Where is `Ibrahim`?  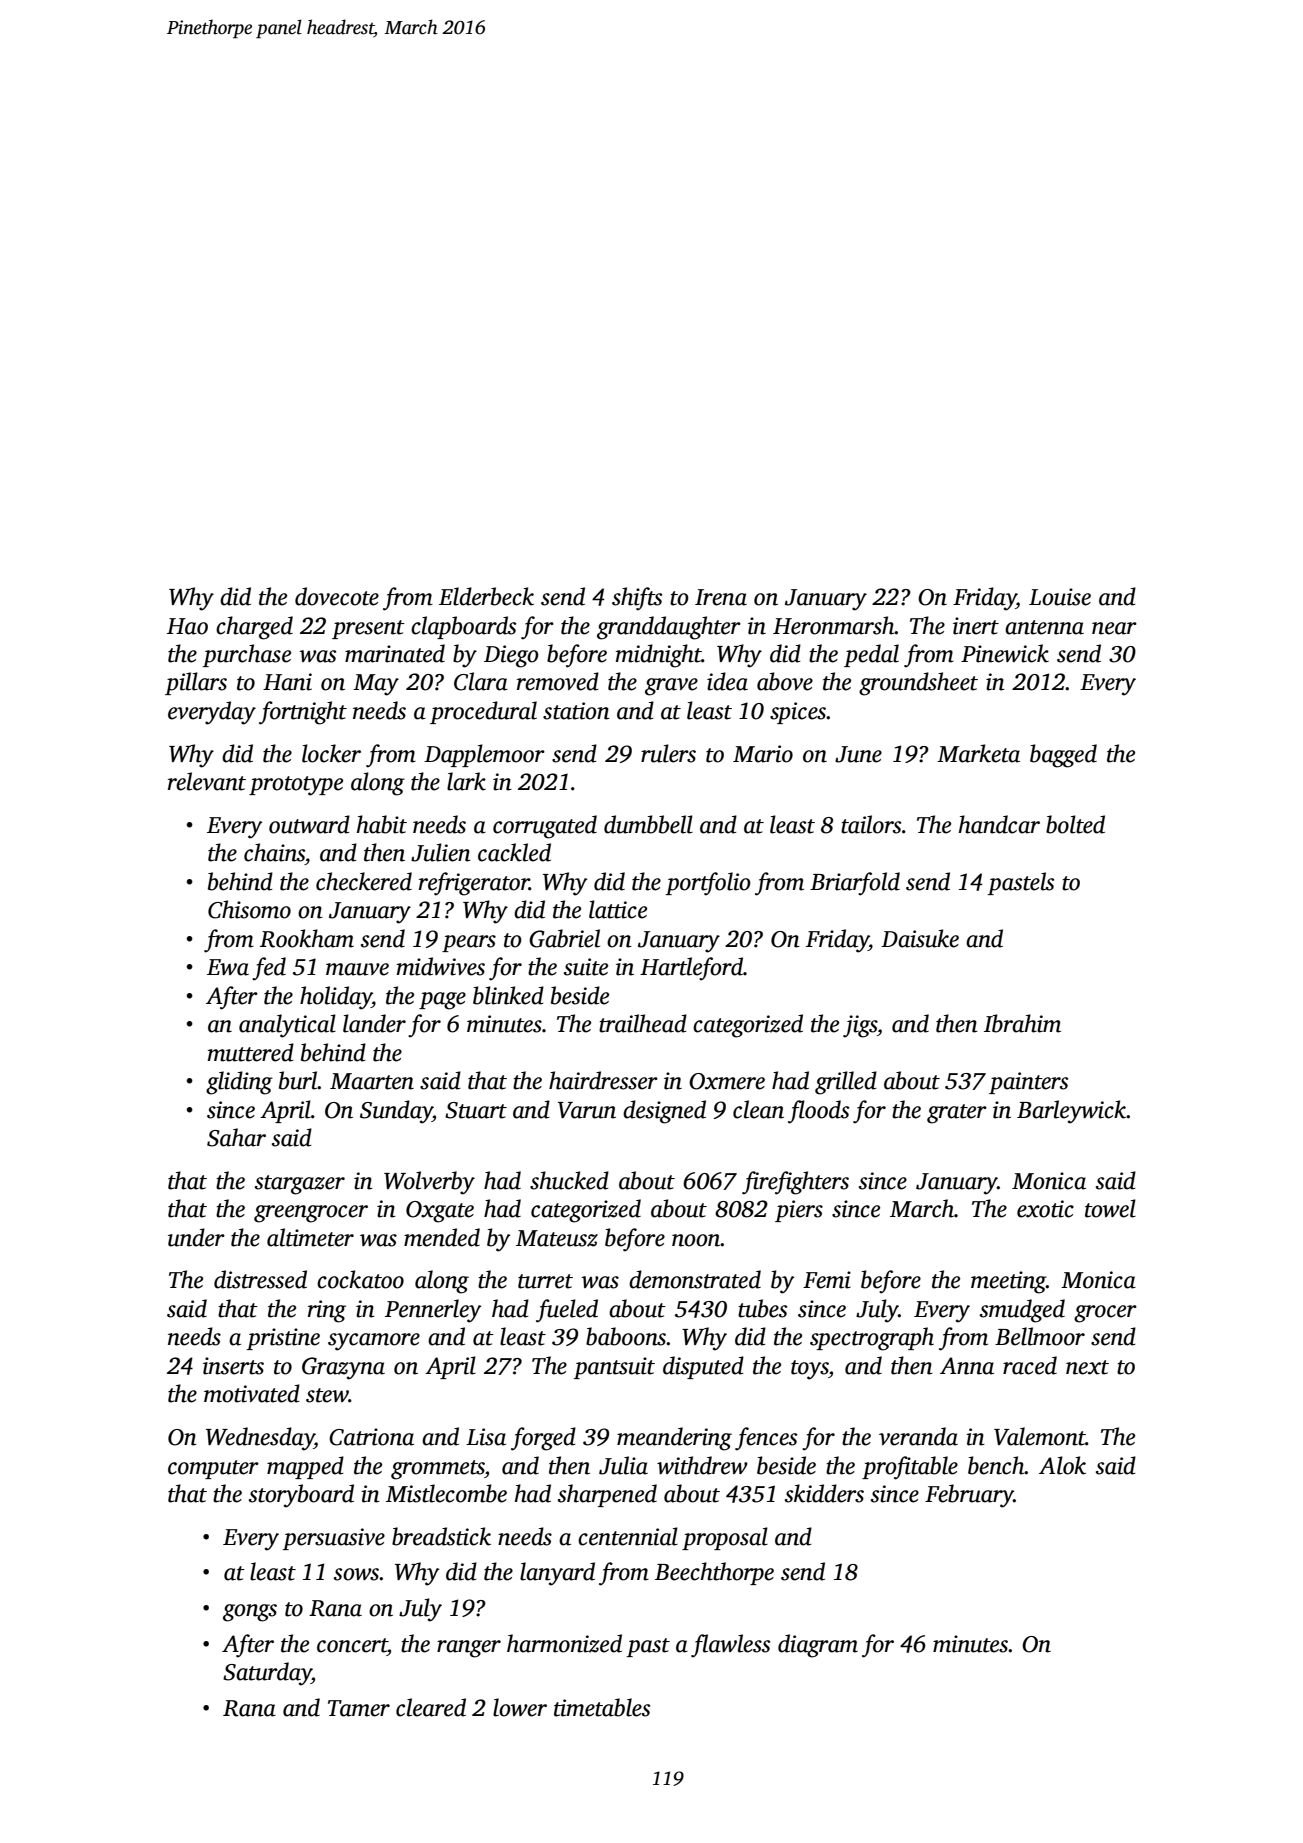 Ibrahim is located at coordinates (1022, 1023).
